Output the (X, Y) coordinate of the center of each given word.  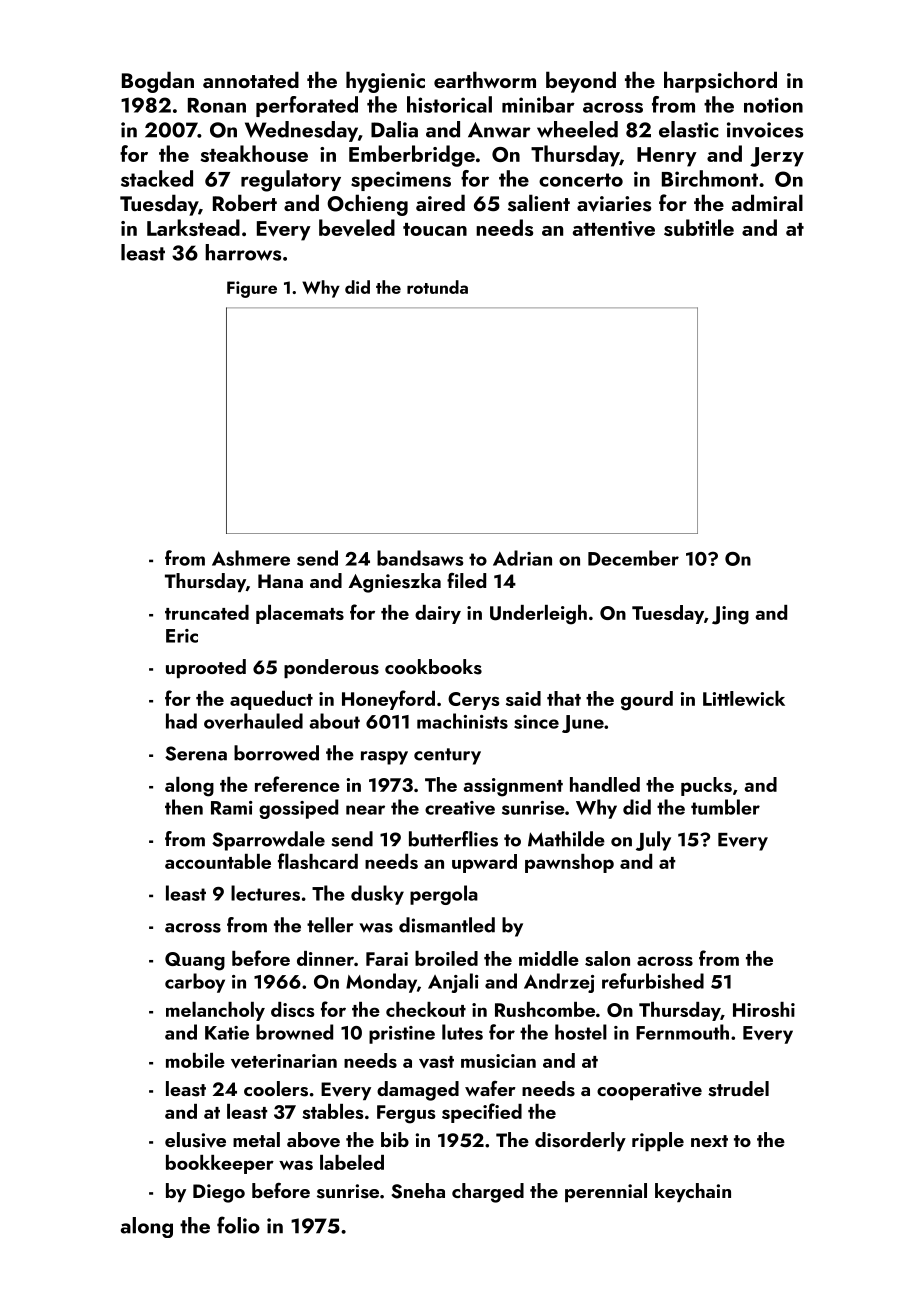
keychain (693, 1192)
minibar (538, 104)
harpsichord (720, 82)
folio (238, 1225)
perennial (606, 1192)
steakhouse (254, 153)
